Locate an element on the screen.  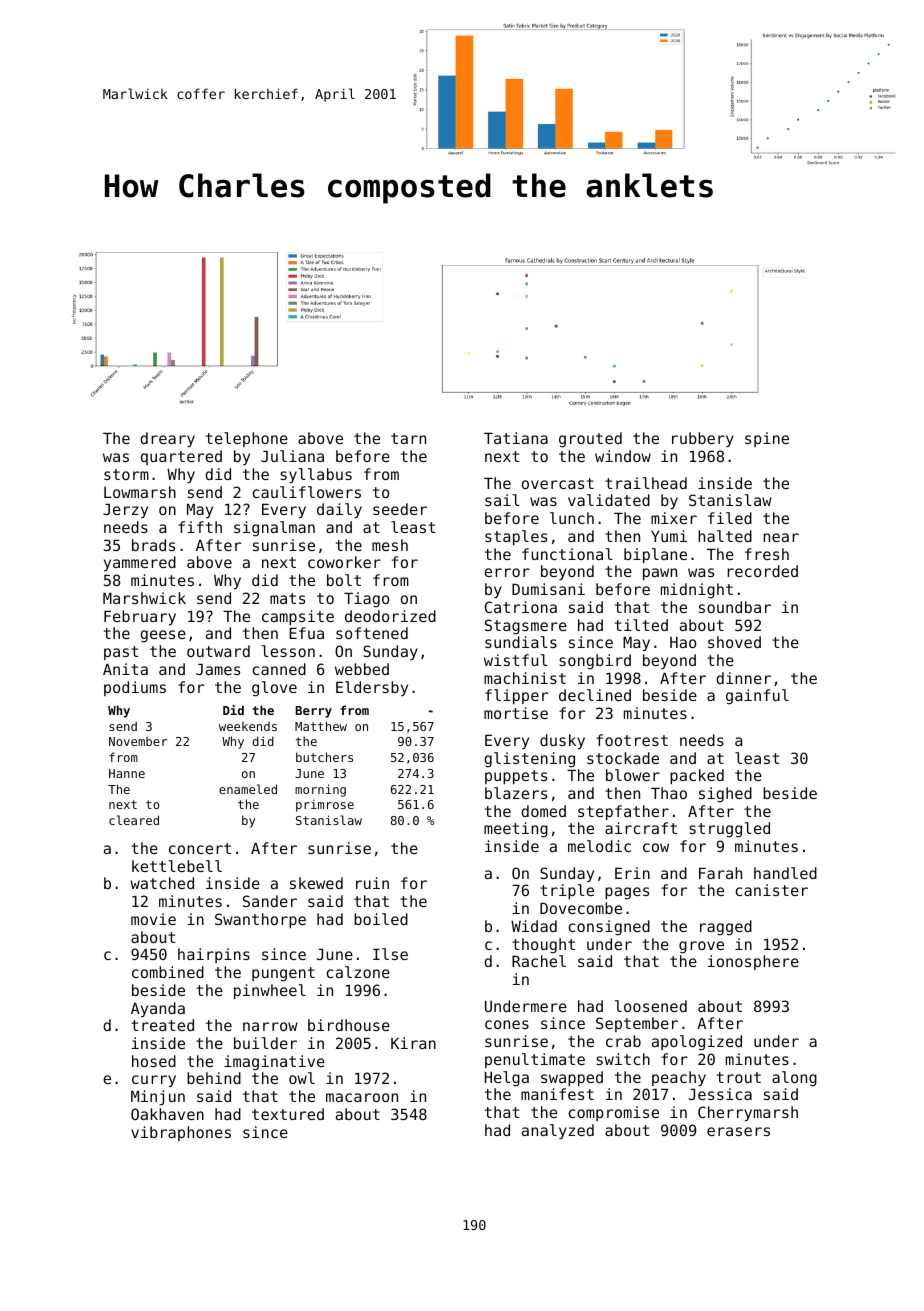
Ayanda is located at coordinates (158, 1009).
